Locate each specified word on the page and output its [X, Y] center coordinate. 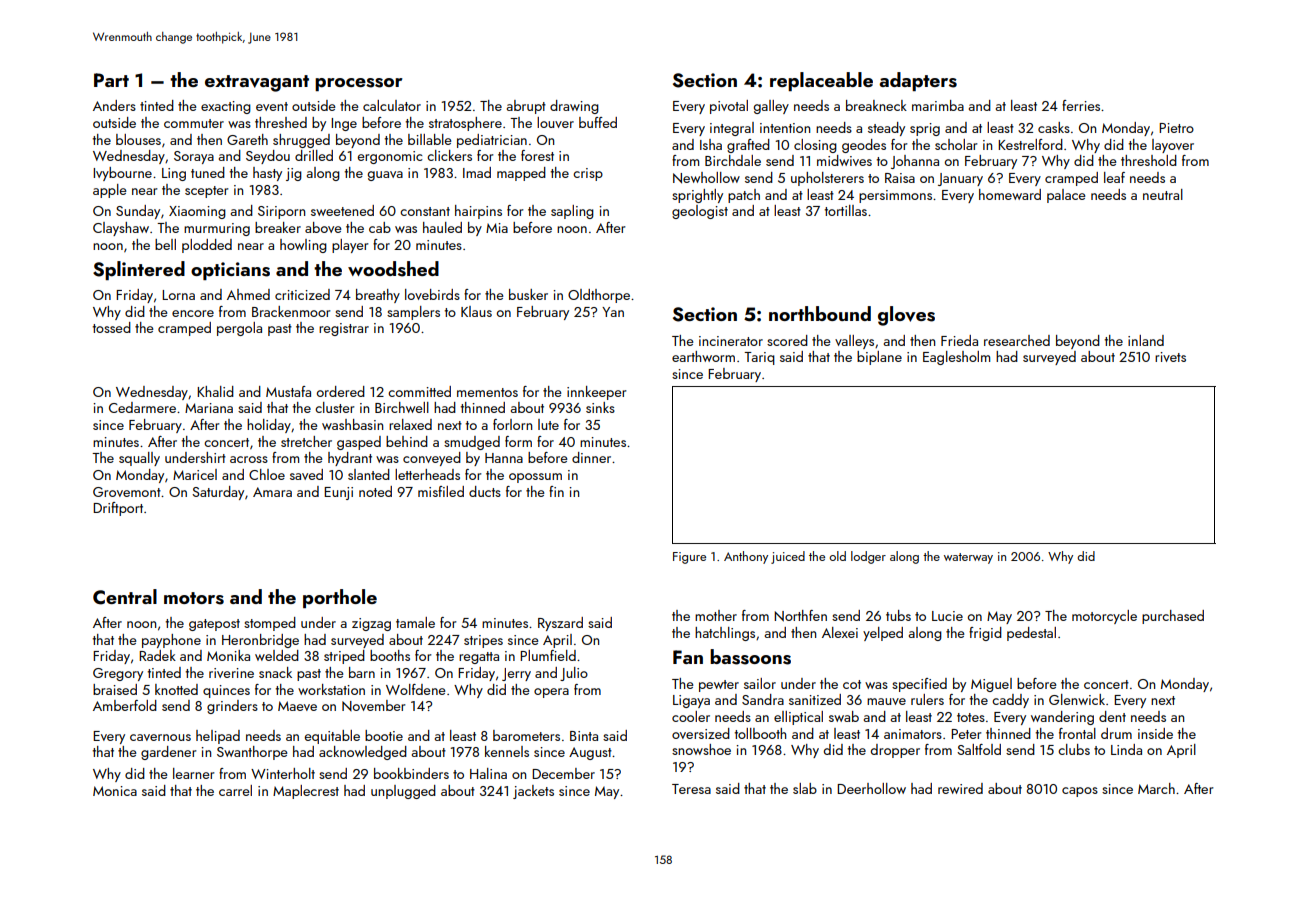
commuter [194, 123]
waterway [968, 558]
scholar [956, 144]
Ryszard [560, 624]
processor [358, 84]
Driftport [118, 509]
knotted [176, 689]
